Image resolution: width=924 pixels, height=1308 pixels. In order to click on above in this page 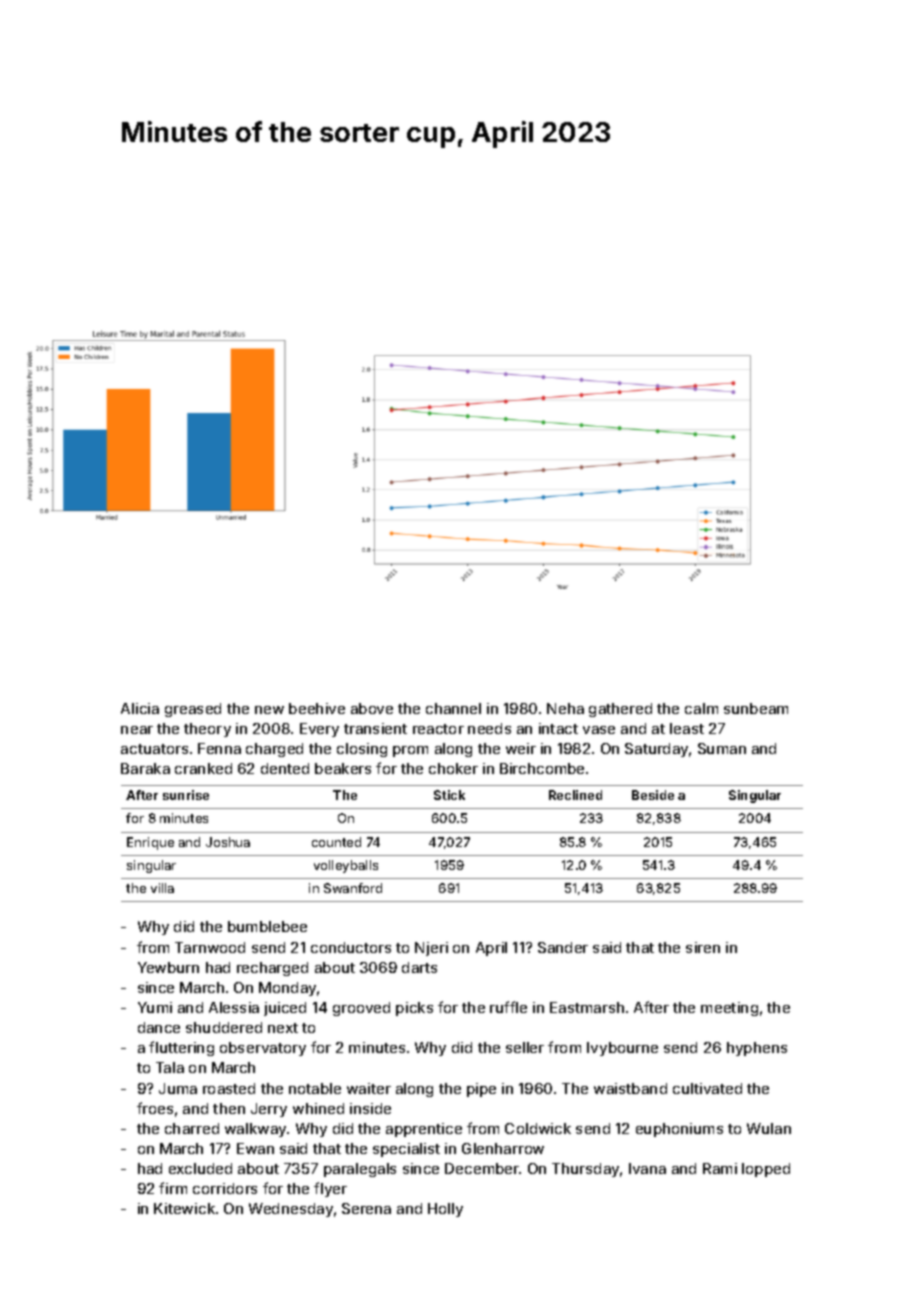, I will do `click(372, 708)`.
